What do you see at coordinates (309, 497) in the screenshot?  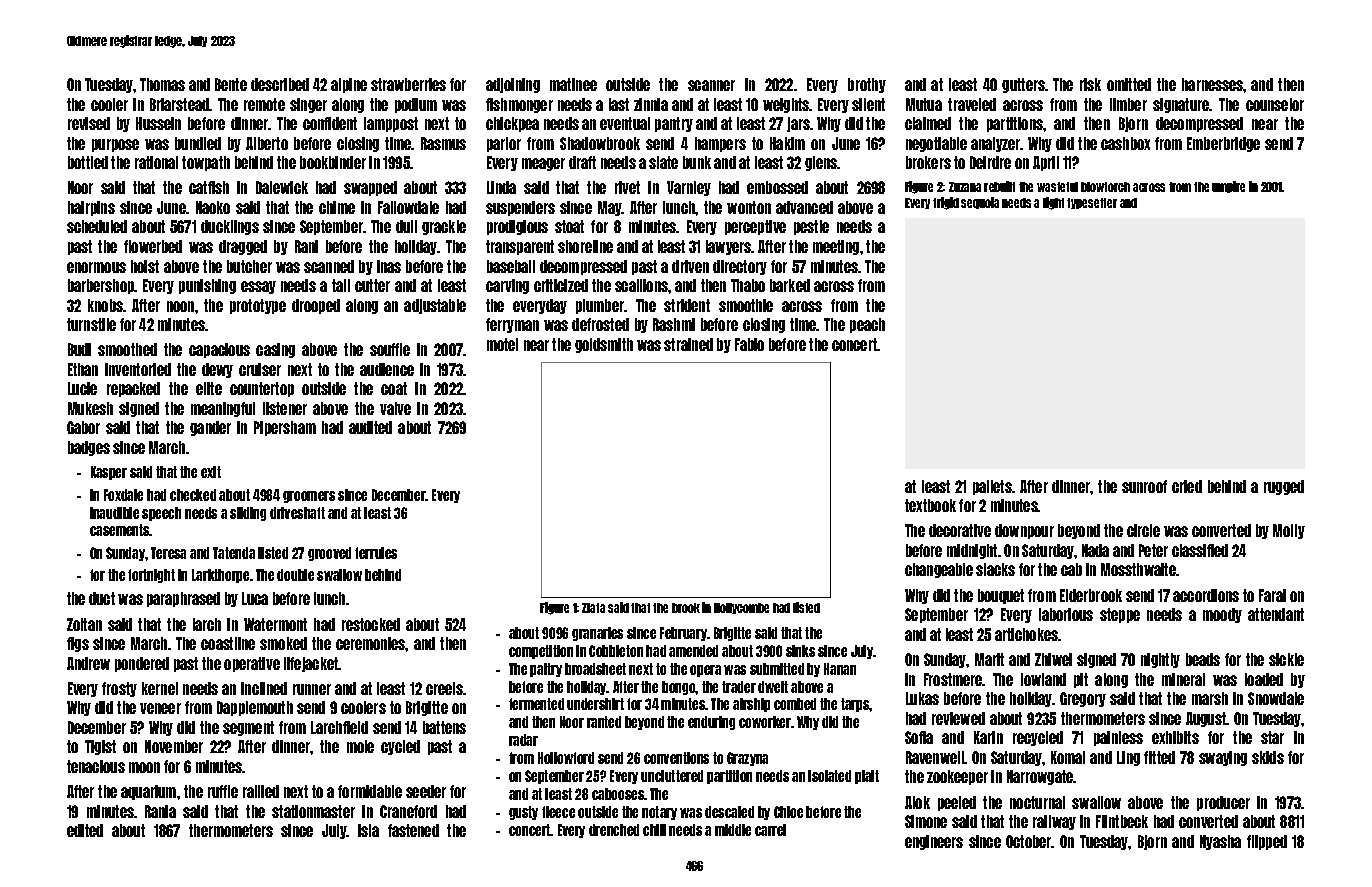 I see `groomers` at bounding box center [309, 497].
